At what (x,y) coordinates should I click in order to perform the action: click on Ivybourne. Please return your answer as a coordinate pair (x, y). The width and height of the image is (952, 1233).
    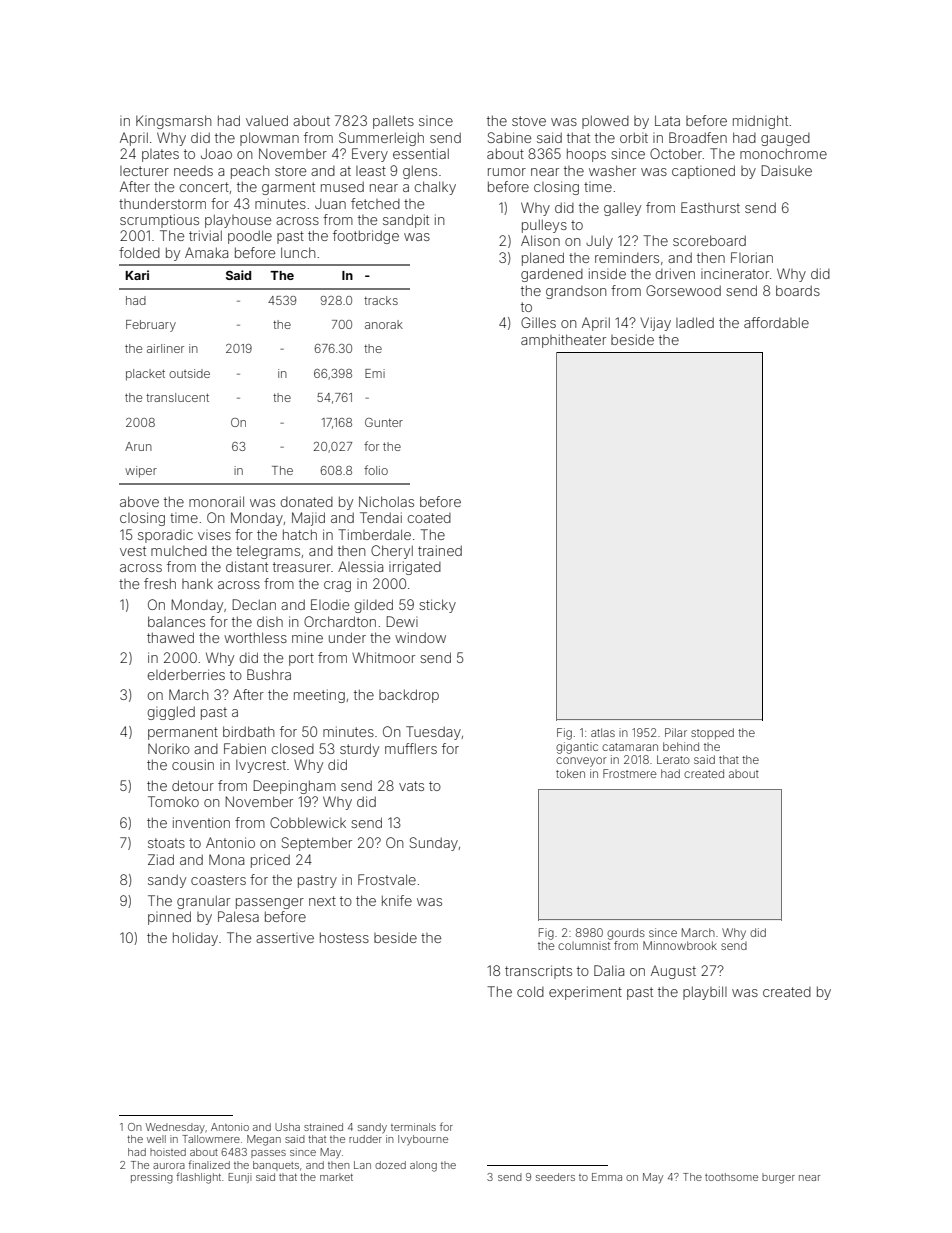
    Looking at the image, I should click on (423, 1140).
